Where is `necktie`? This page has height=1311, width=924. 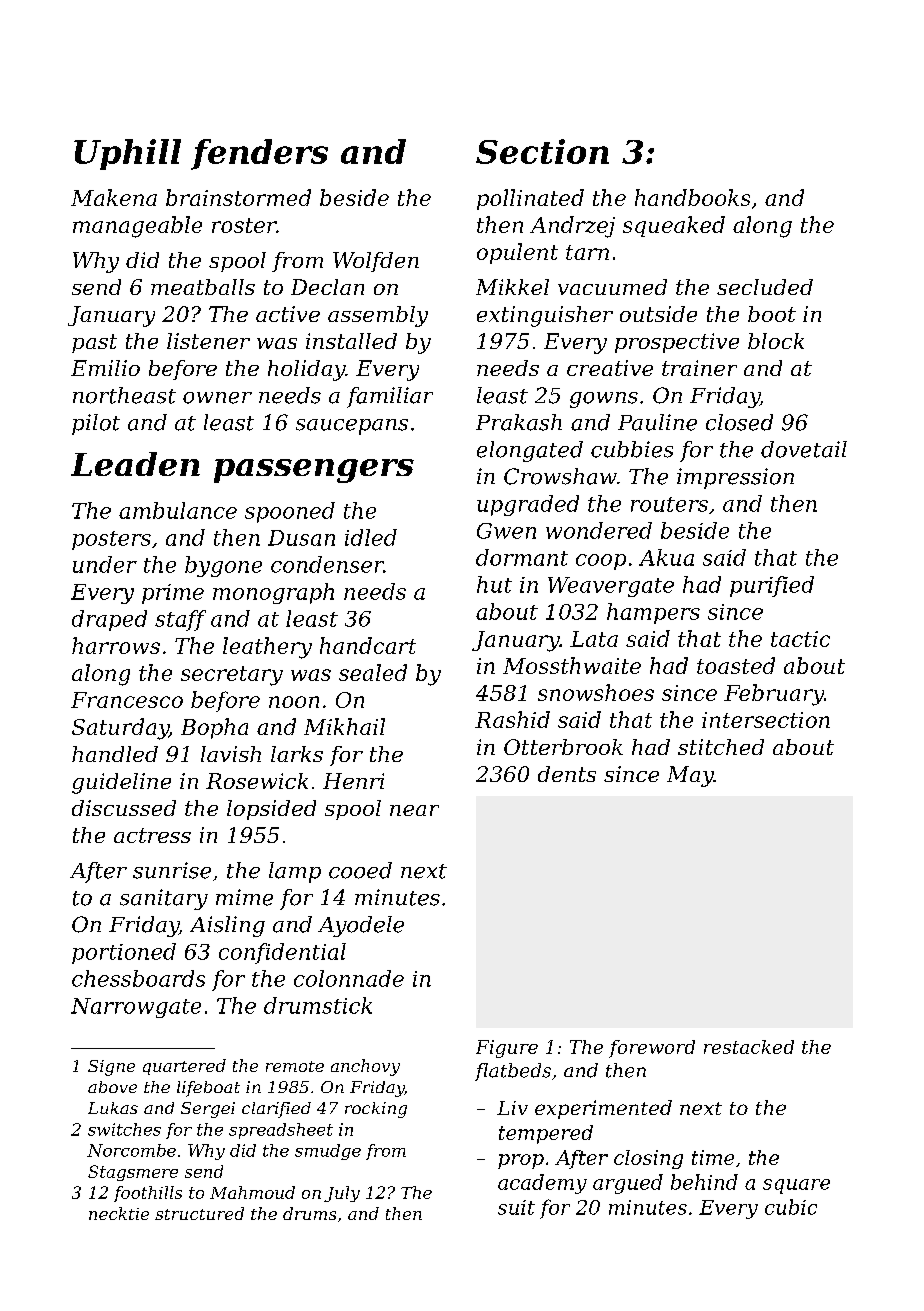
necktie is located at coordinates (119, 1213).
